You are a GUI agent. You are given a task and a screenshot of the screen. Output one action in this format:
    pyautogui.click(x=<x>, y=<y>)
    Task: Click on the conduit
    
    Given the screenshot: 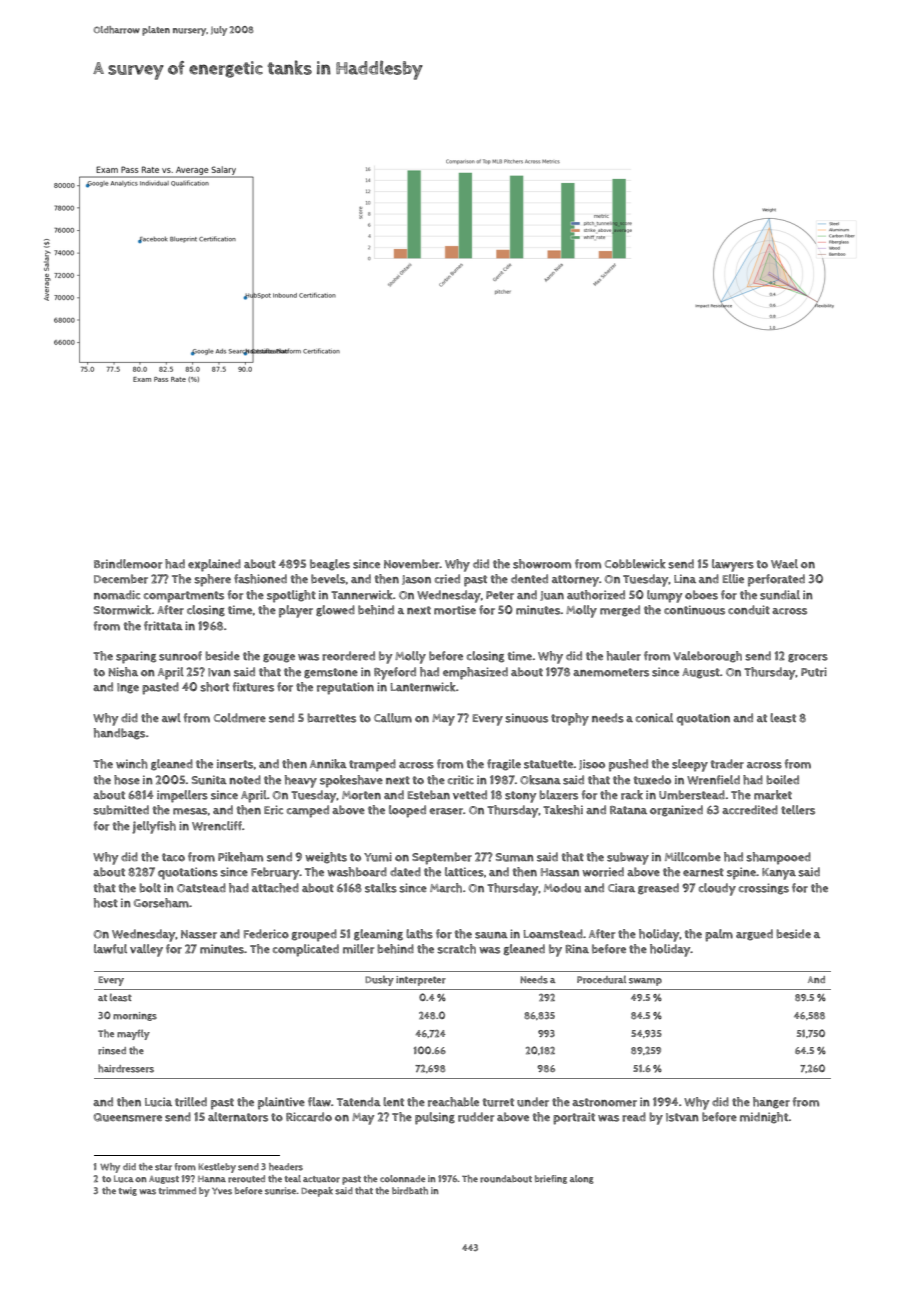 What is the action you would take?
    pyautogui.click(x=749, y=610)
